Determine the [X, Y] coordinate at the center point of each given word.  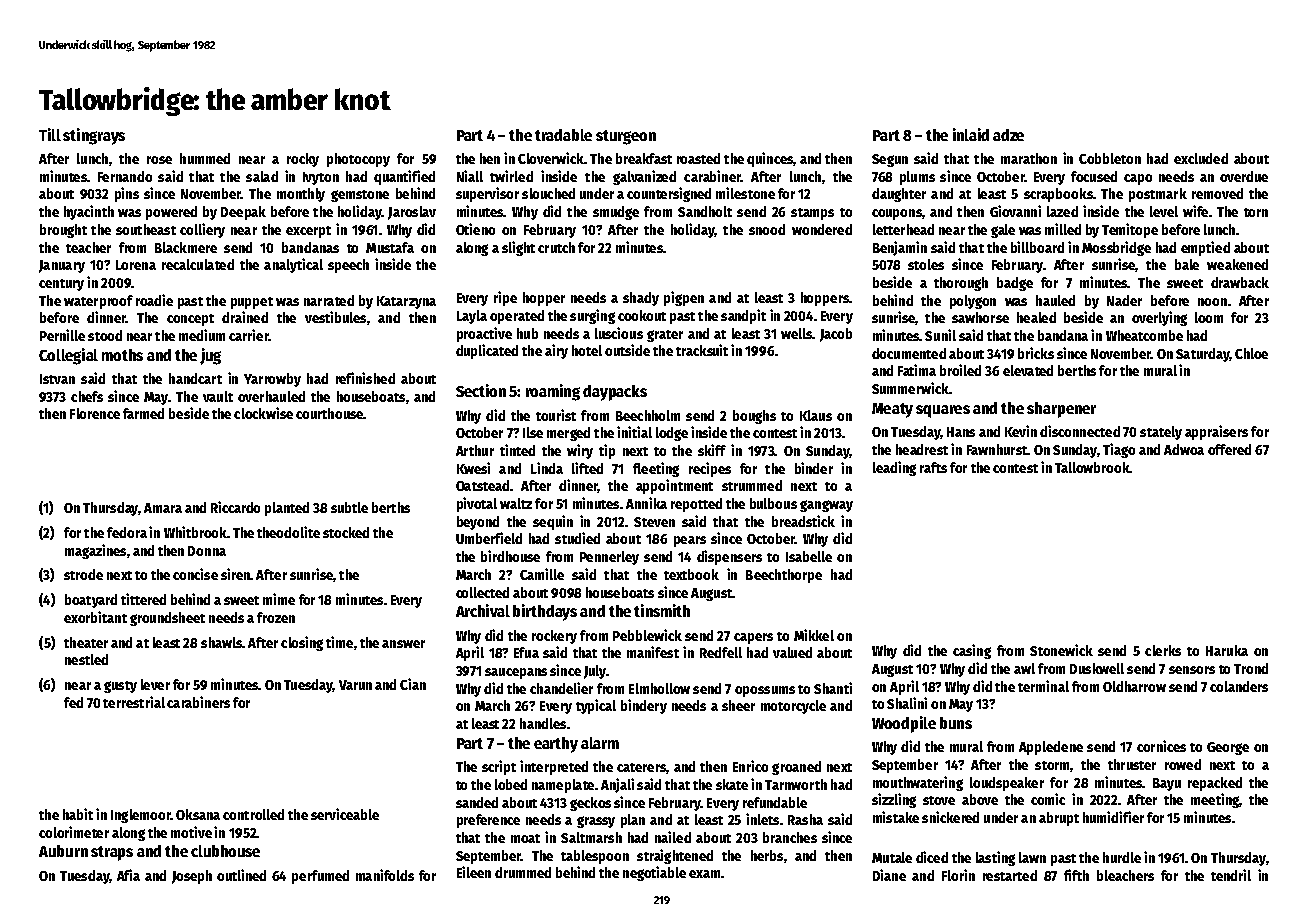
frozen [276, 617]
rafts [933, 467]
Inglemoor [141, 816]
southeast [146, 229]
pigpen [684, 298]
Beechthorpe [784, 576]
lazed [1062, 211]
